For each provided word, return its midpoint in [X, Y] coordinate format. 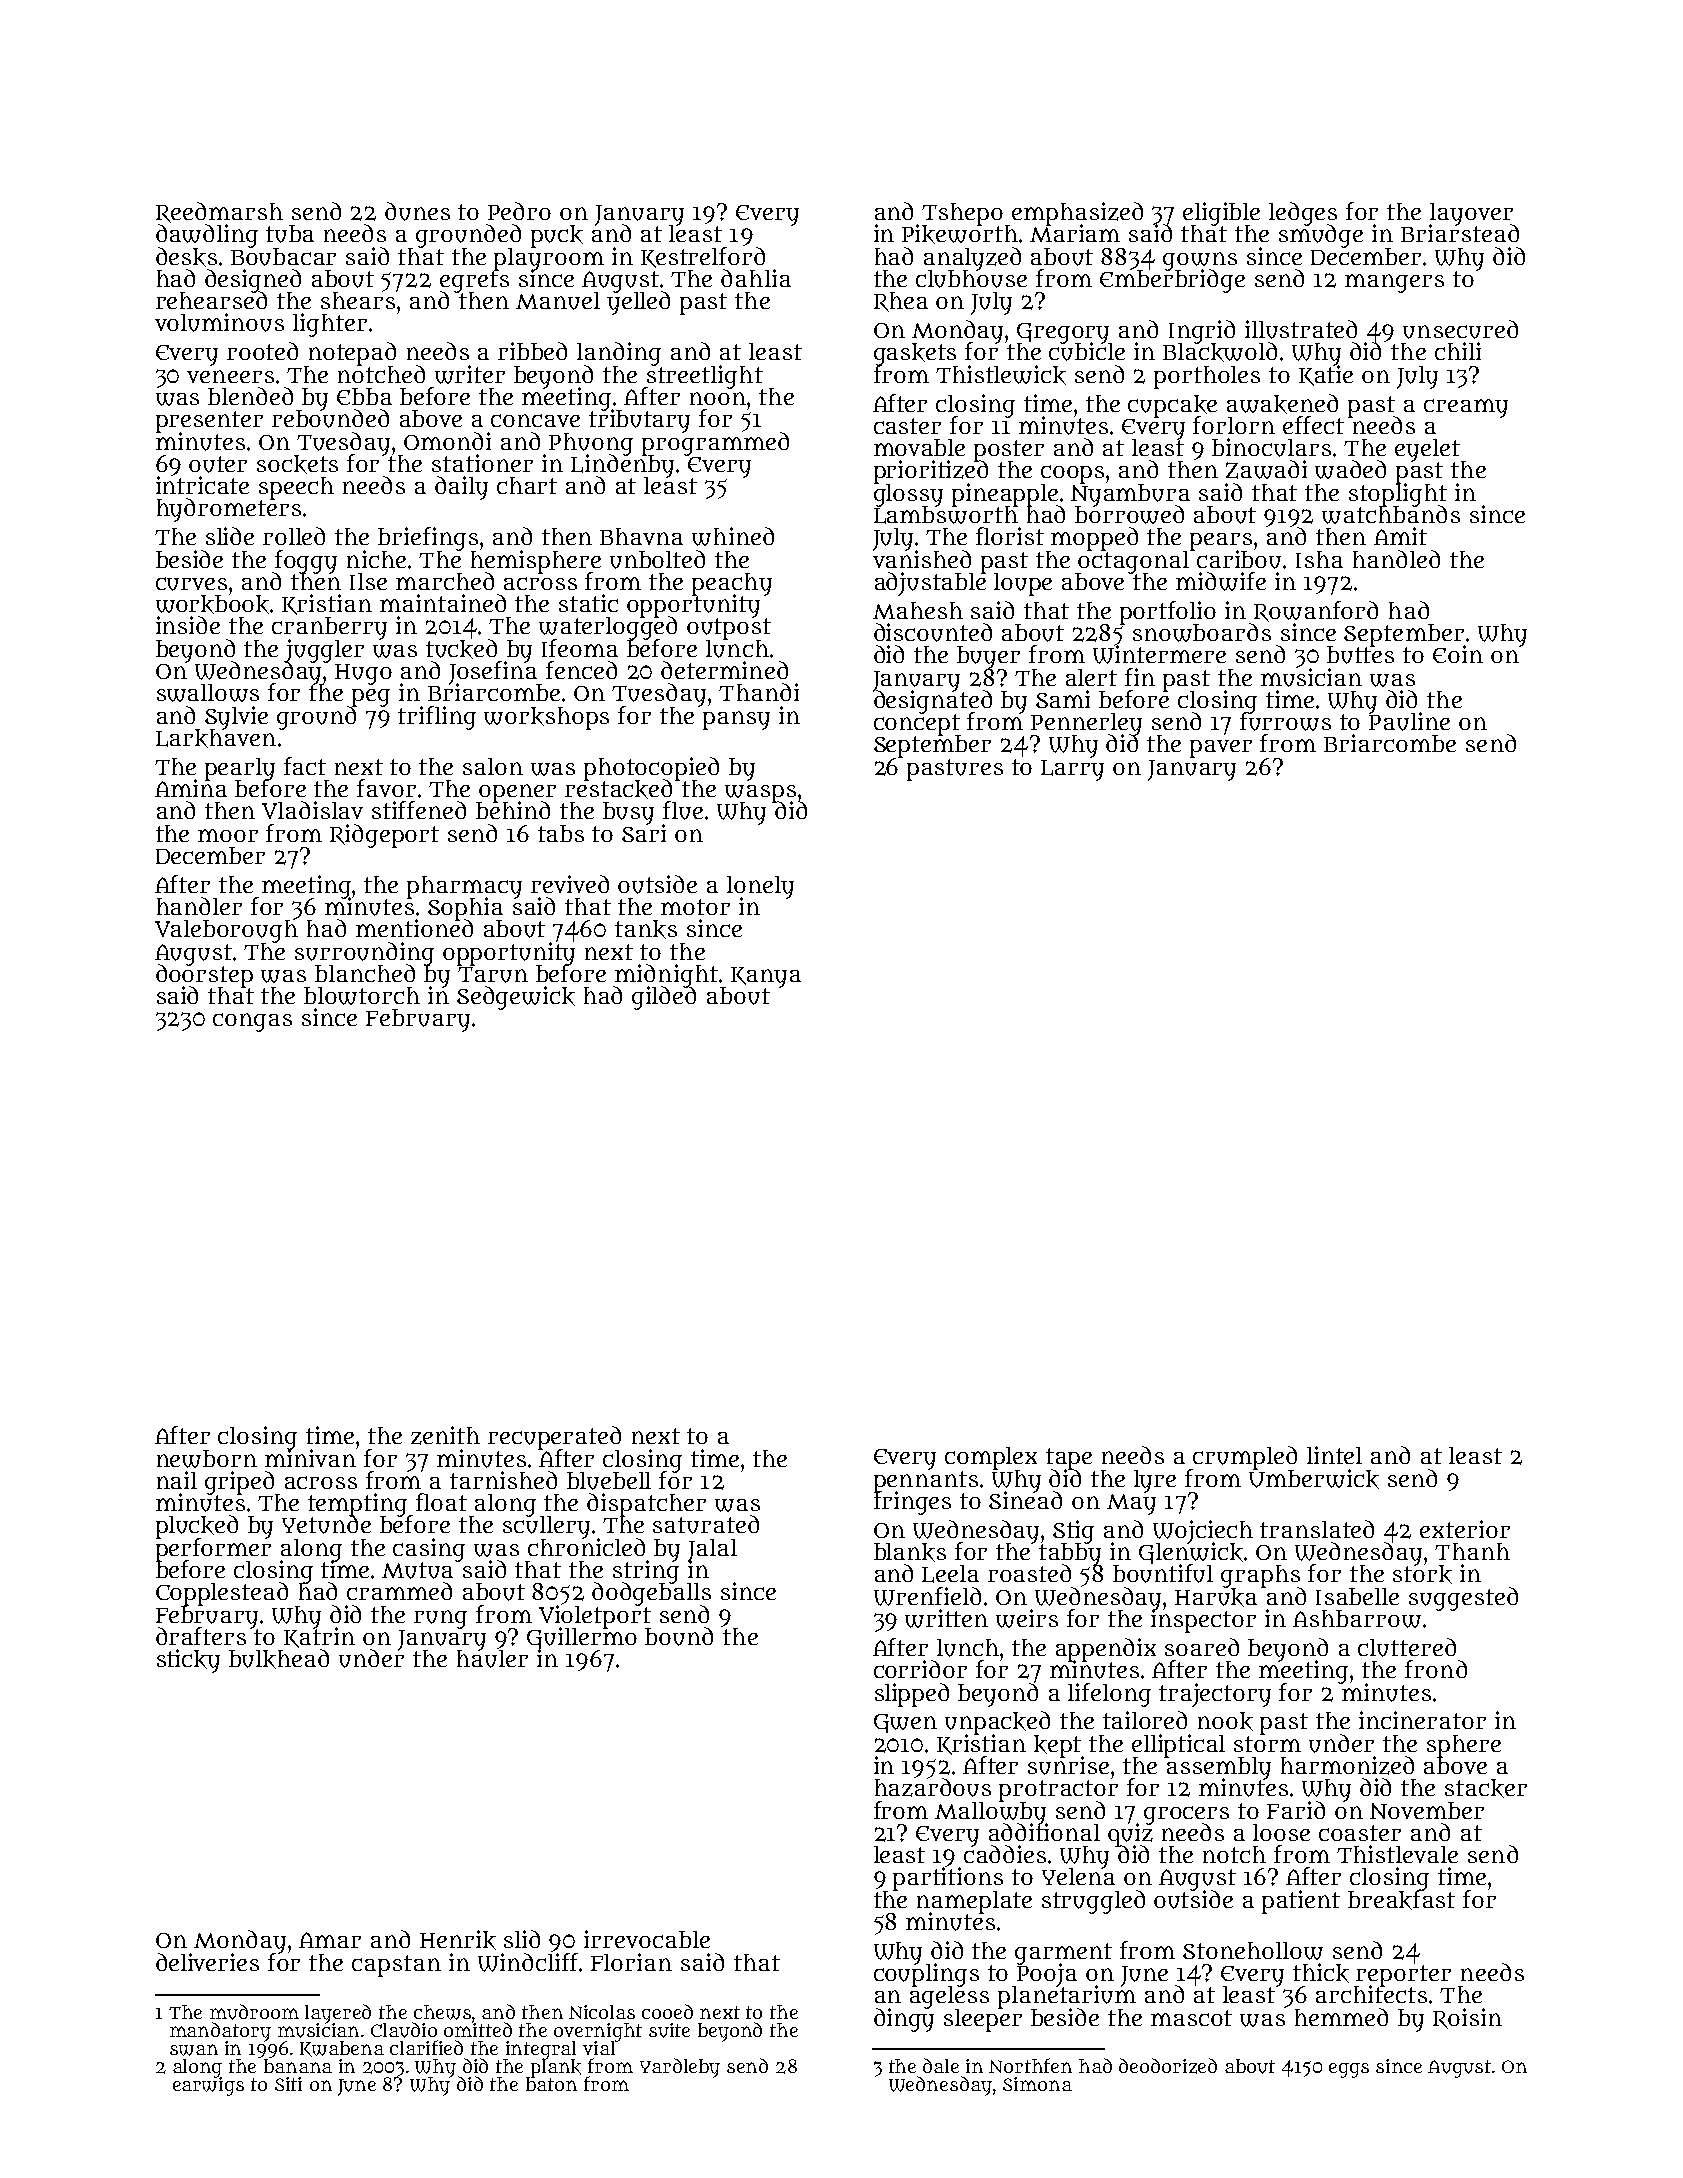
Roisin [1467, 2018]
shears [358, 300]
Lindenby [622, 466]
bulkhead [279, 1659]
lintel [1334, 1455]
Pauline [1409, 722]
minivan [310, 1458]
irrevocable [647, 1939]
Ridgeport [384, 836]
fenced [581, 670]
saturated [706, 1524]
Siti [288, 2084]
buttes [1360, 655]
